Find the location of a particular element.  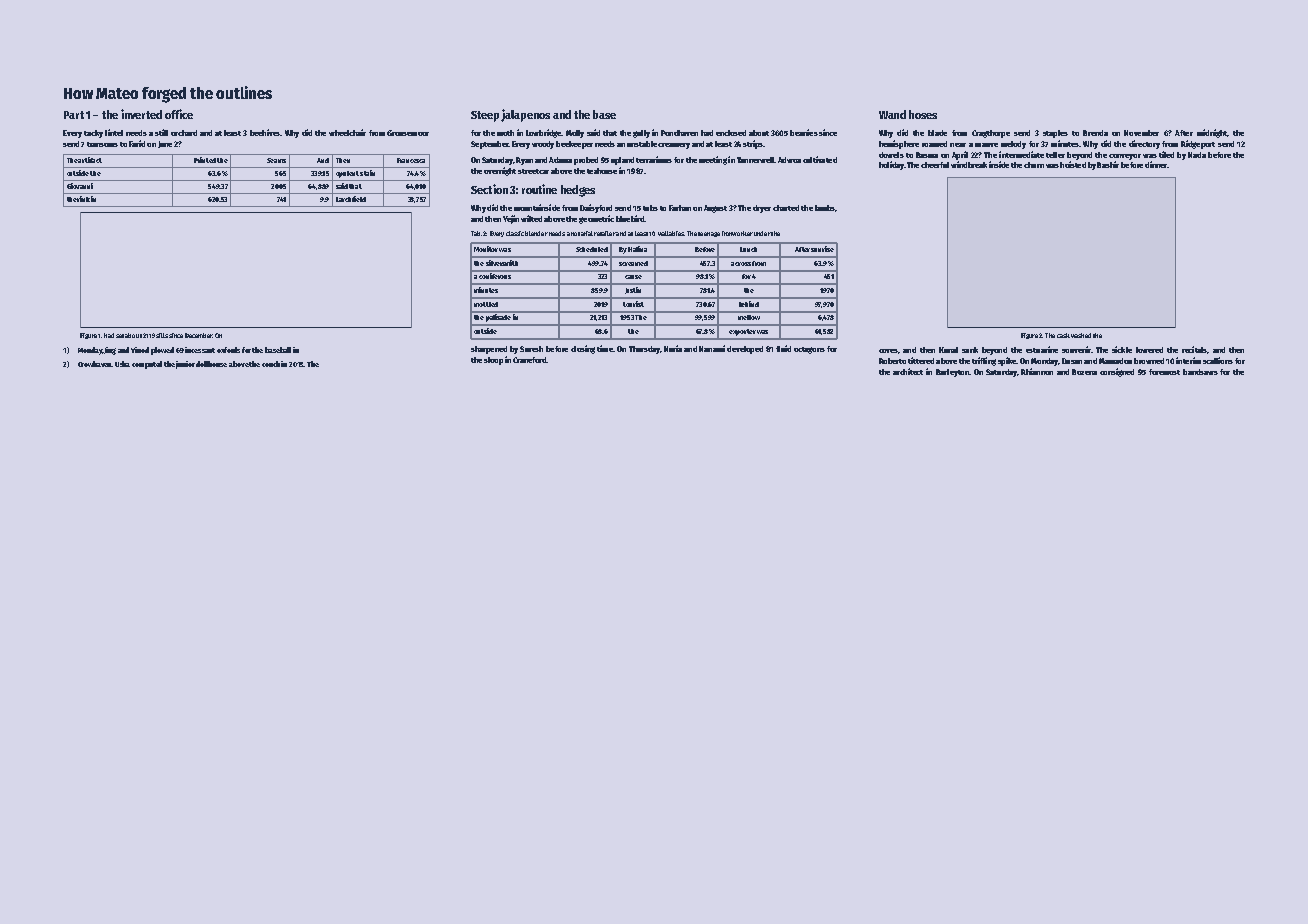

couch is located at coordinates (271, 364).
